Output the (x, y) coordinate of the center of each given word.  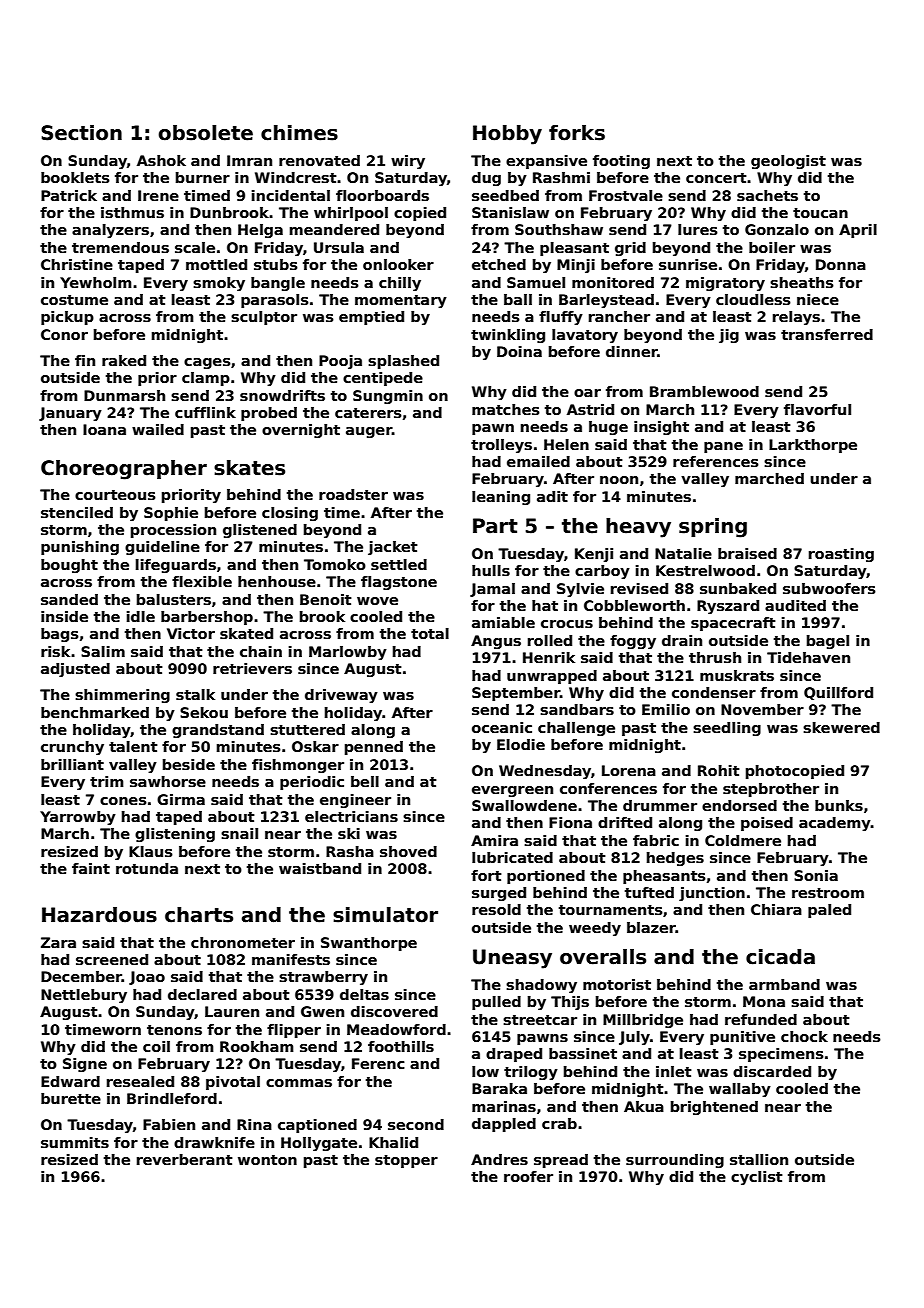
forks (577, 133)
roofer (528, 1176)
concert (716, 178)
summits (75, 1142)
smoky (219, 284)
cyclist (757, 1178)
